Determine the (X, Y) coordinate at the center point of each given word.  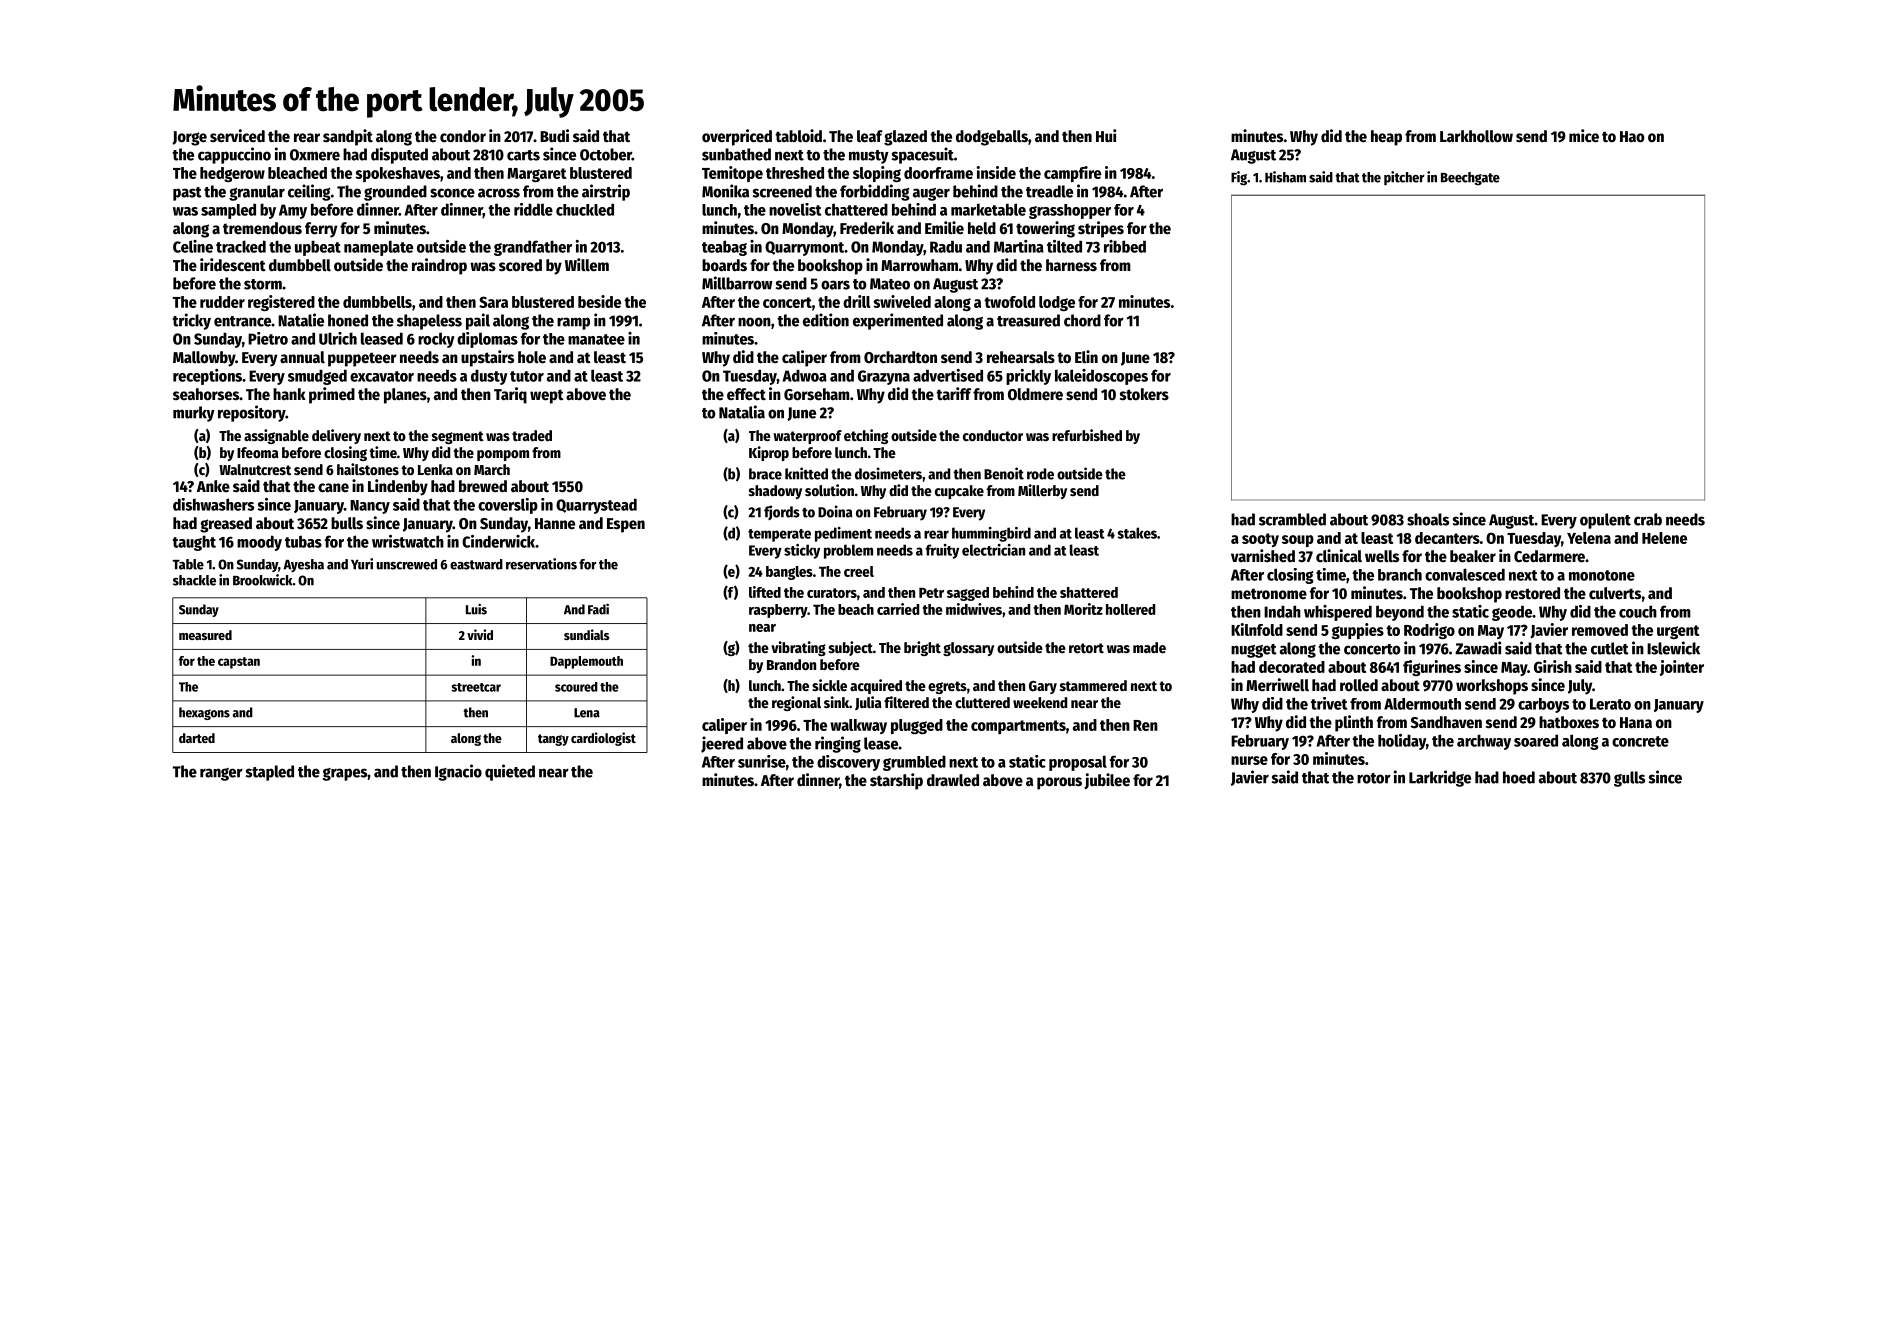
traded (532, 435)
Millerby (1042, 491)
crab (1648, 519)
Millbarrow (737, 283)
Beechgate (1470, 179)
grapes (344, 774)
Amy (293, 211)
